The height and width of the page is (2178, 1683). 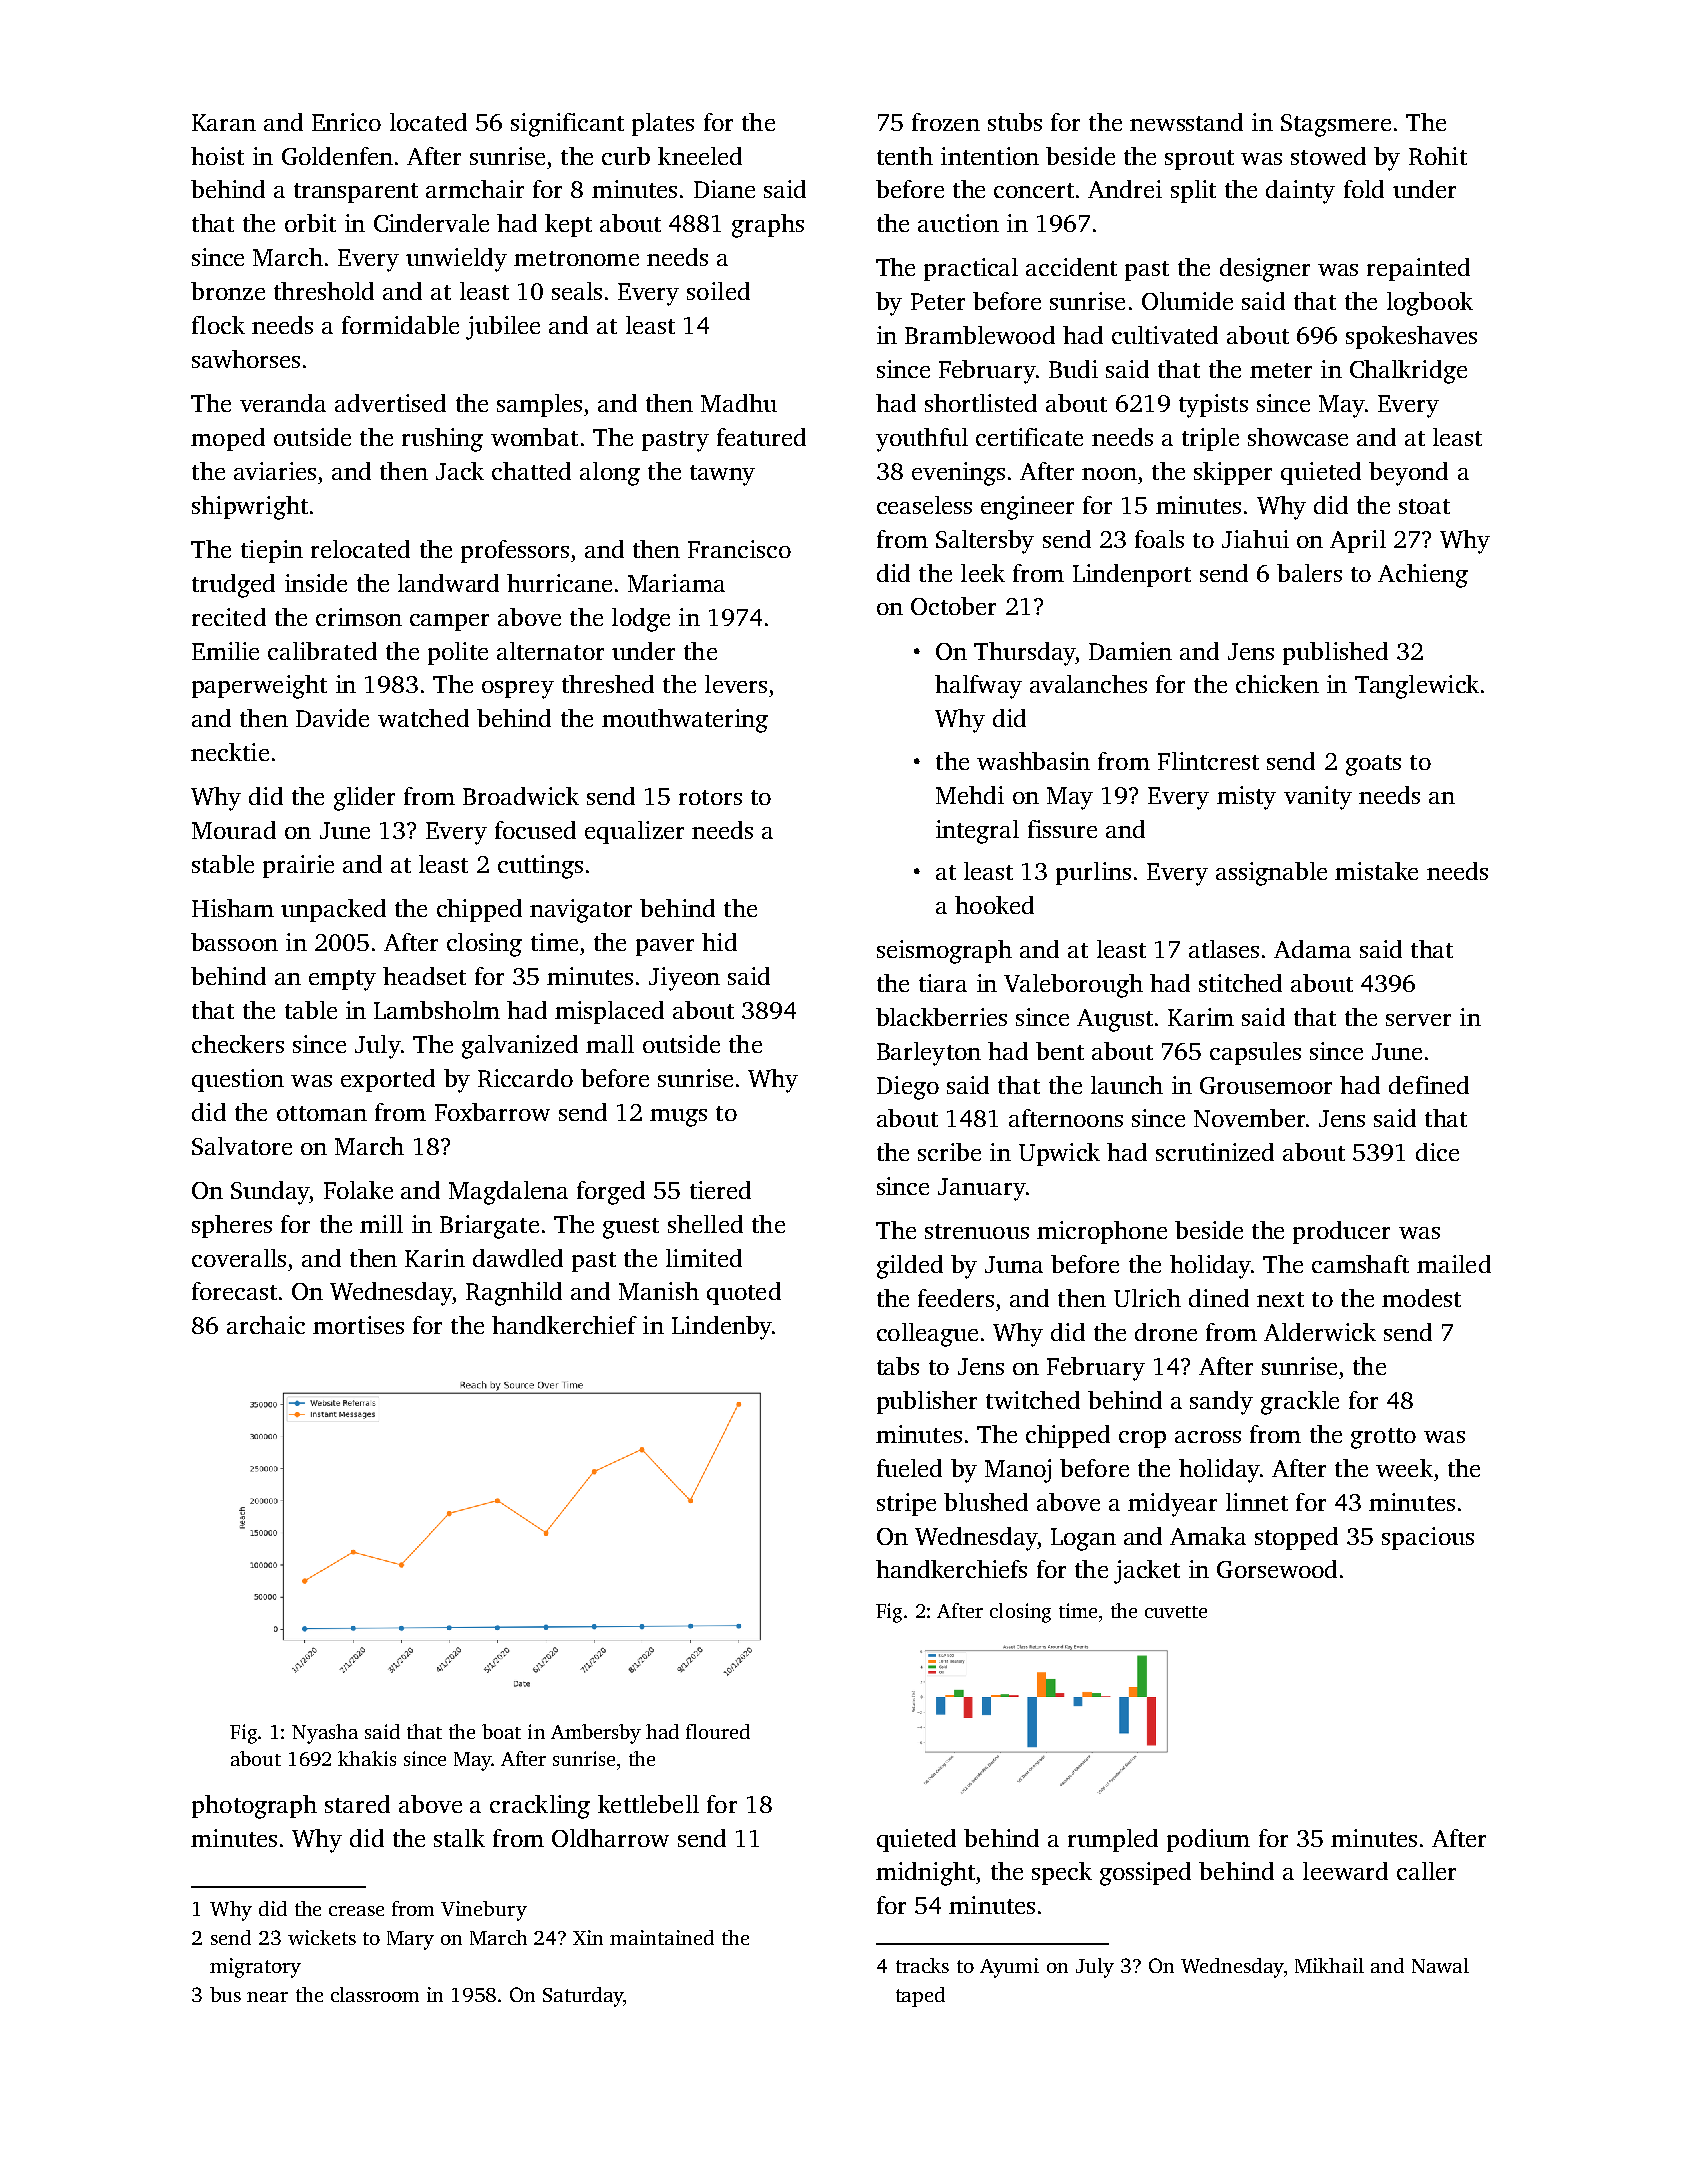 I want to click on spacious, so click(x=1428, y=1538).
